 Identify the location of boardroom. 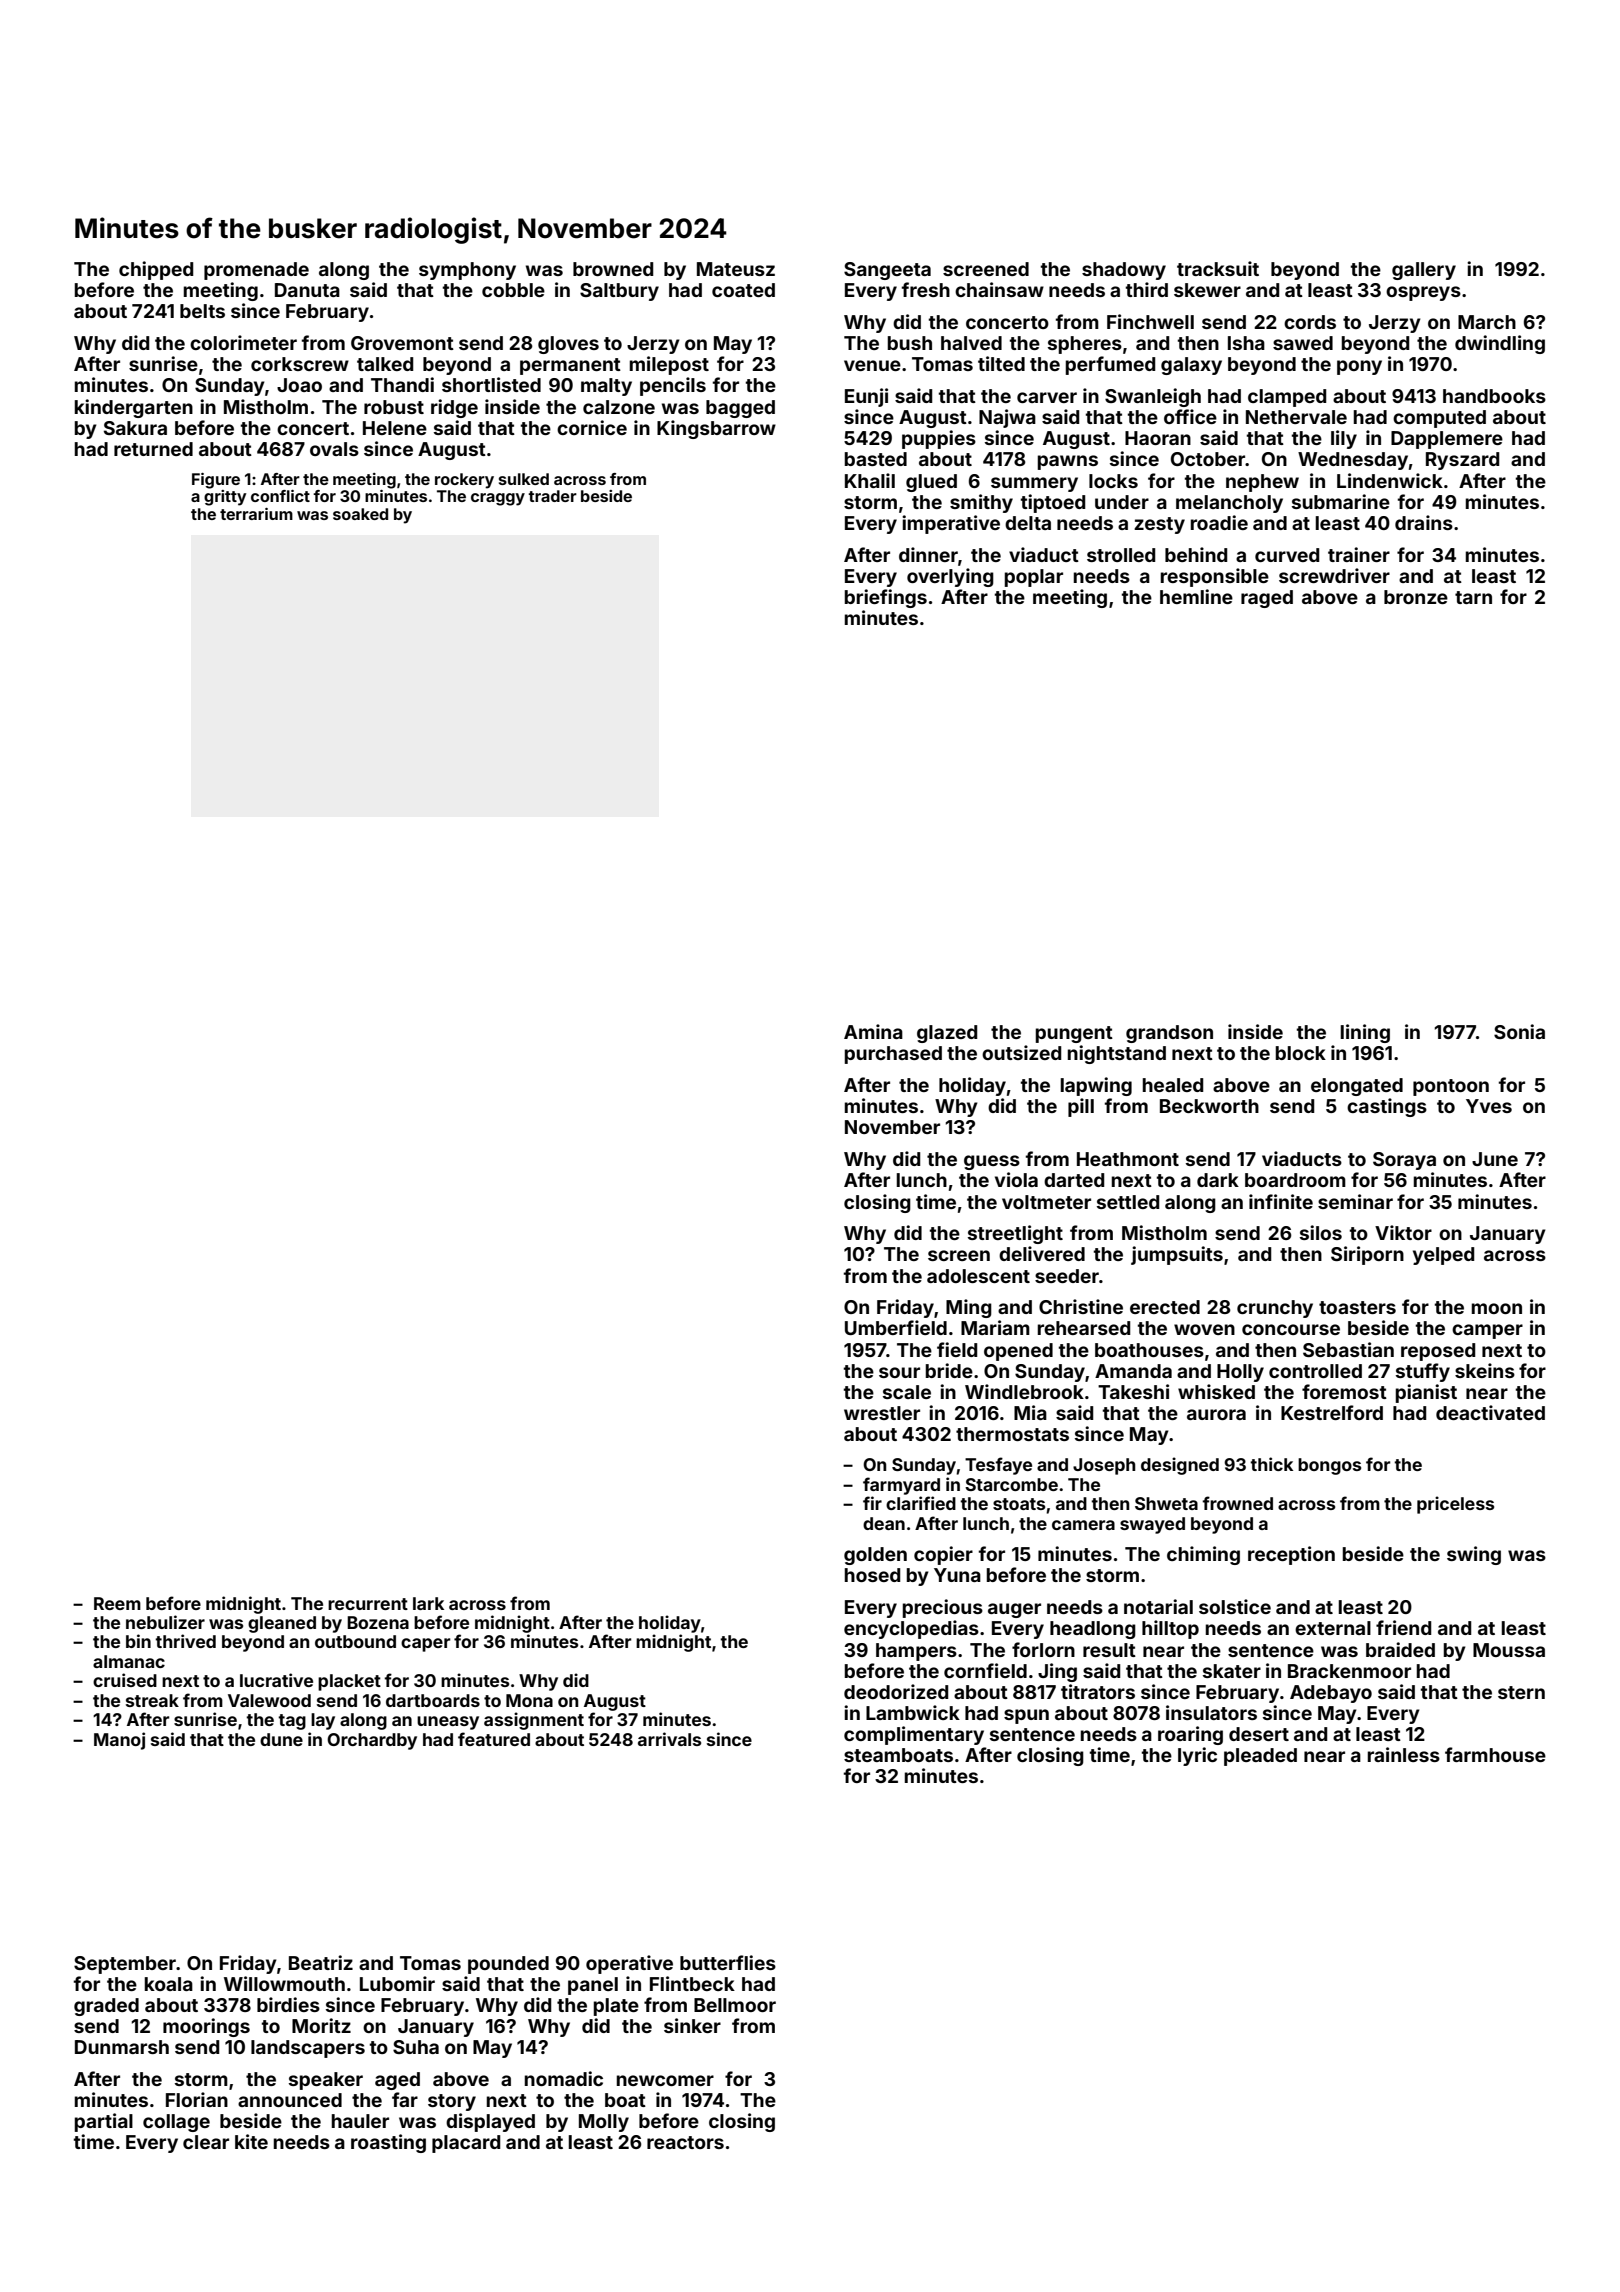
(1295, 1180).
